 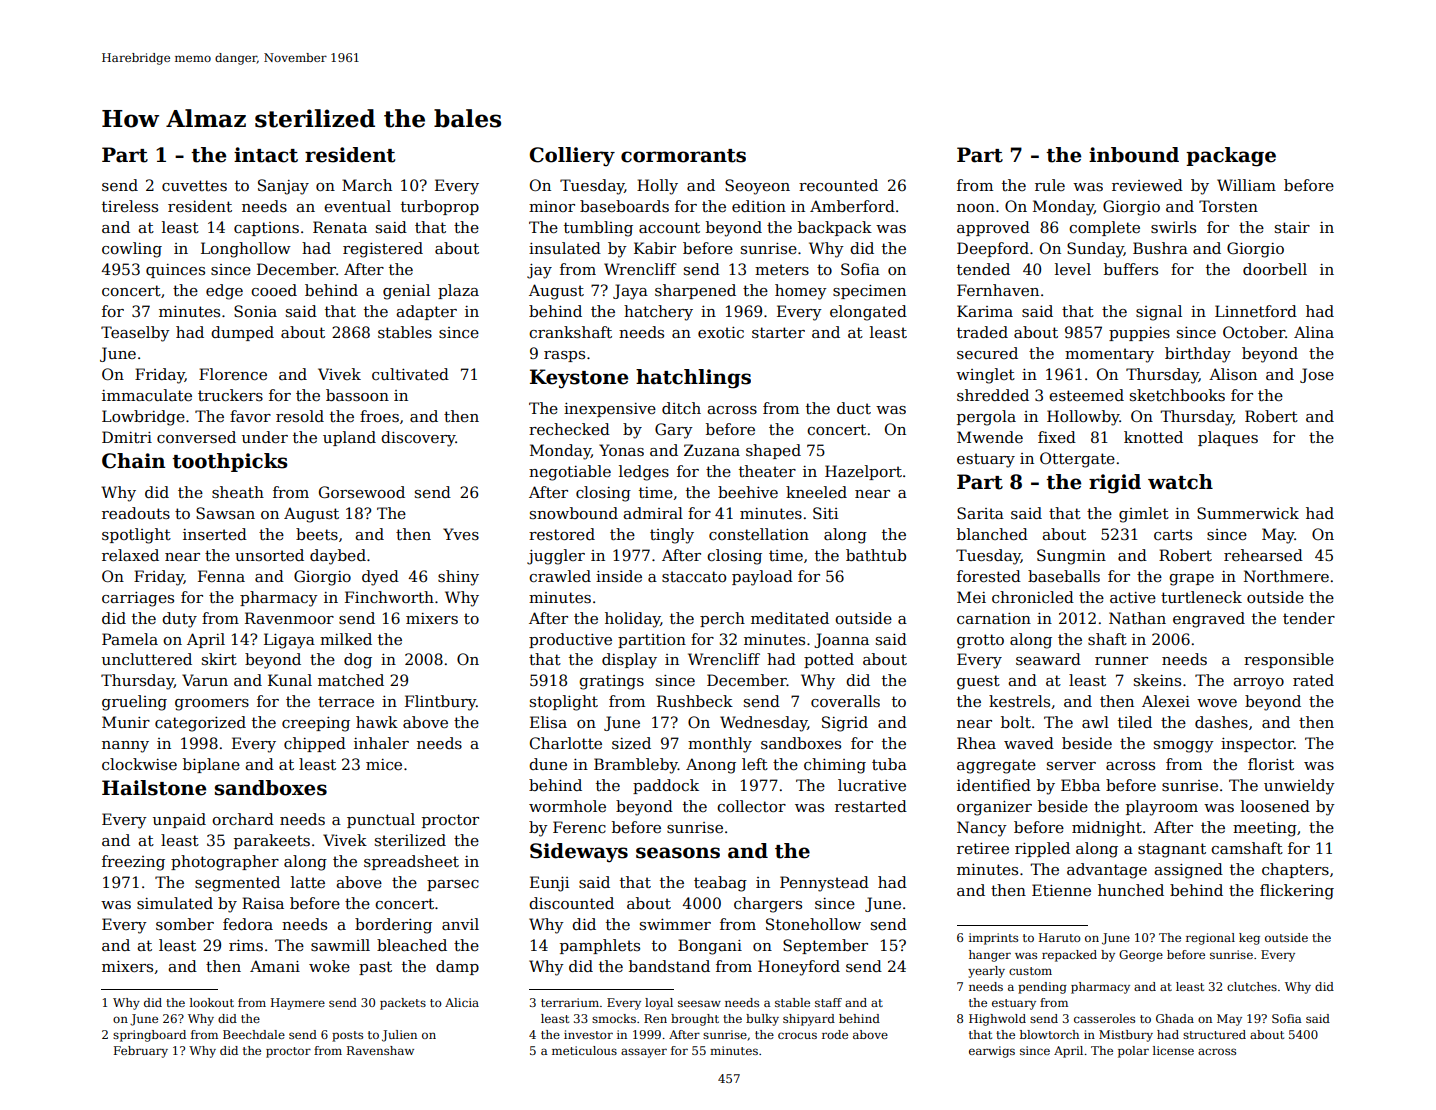 What do you see at coordinates (693, 379) in the document?
I see `hatchlings` at bounding box center [693, 379].
